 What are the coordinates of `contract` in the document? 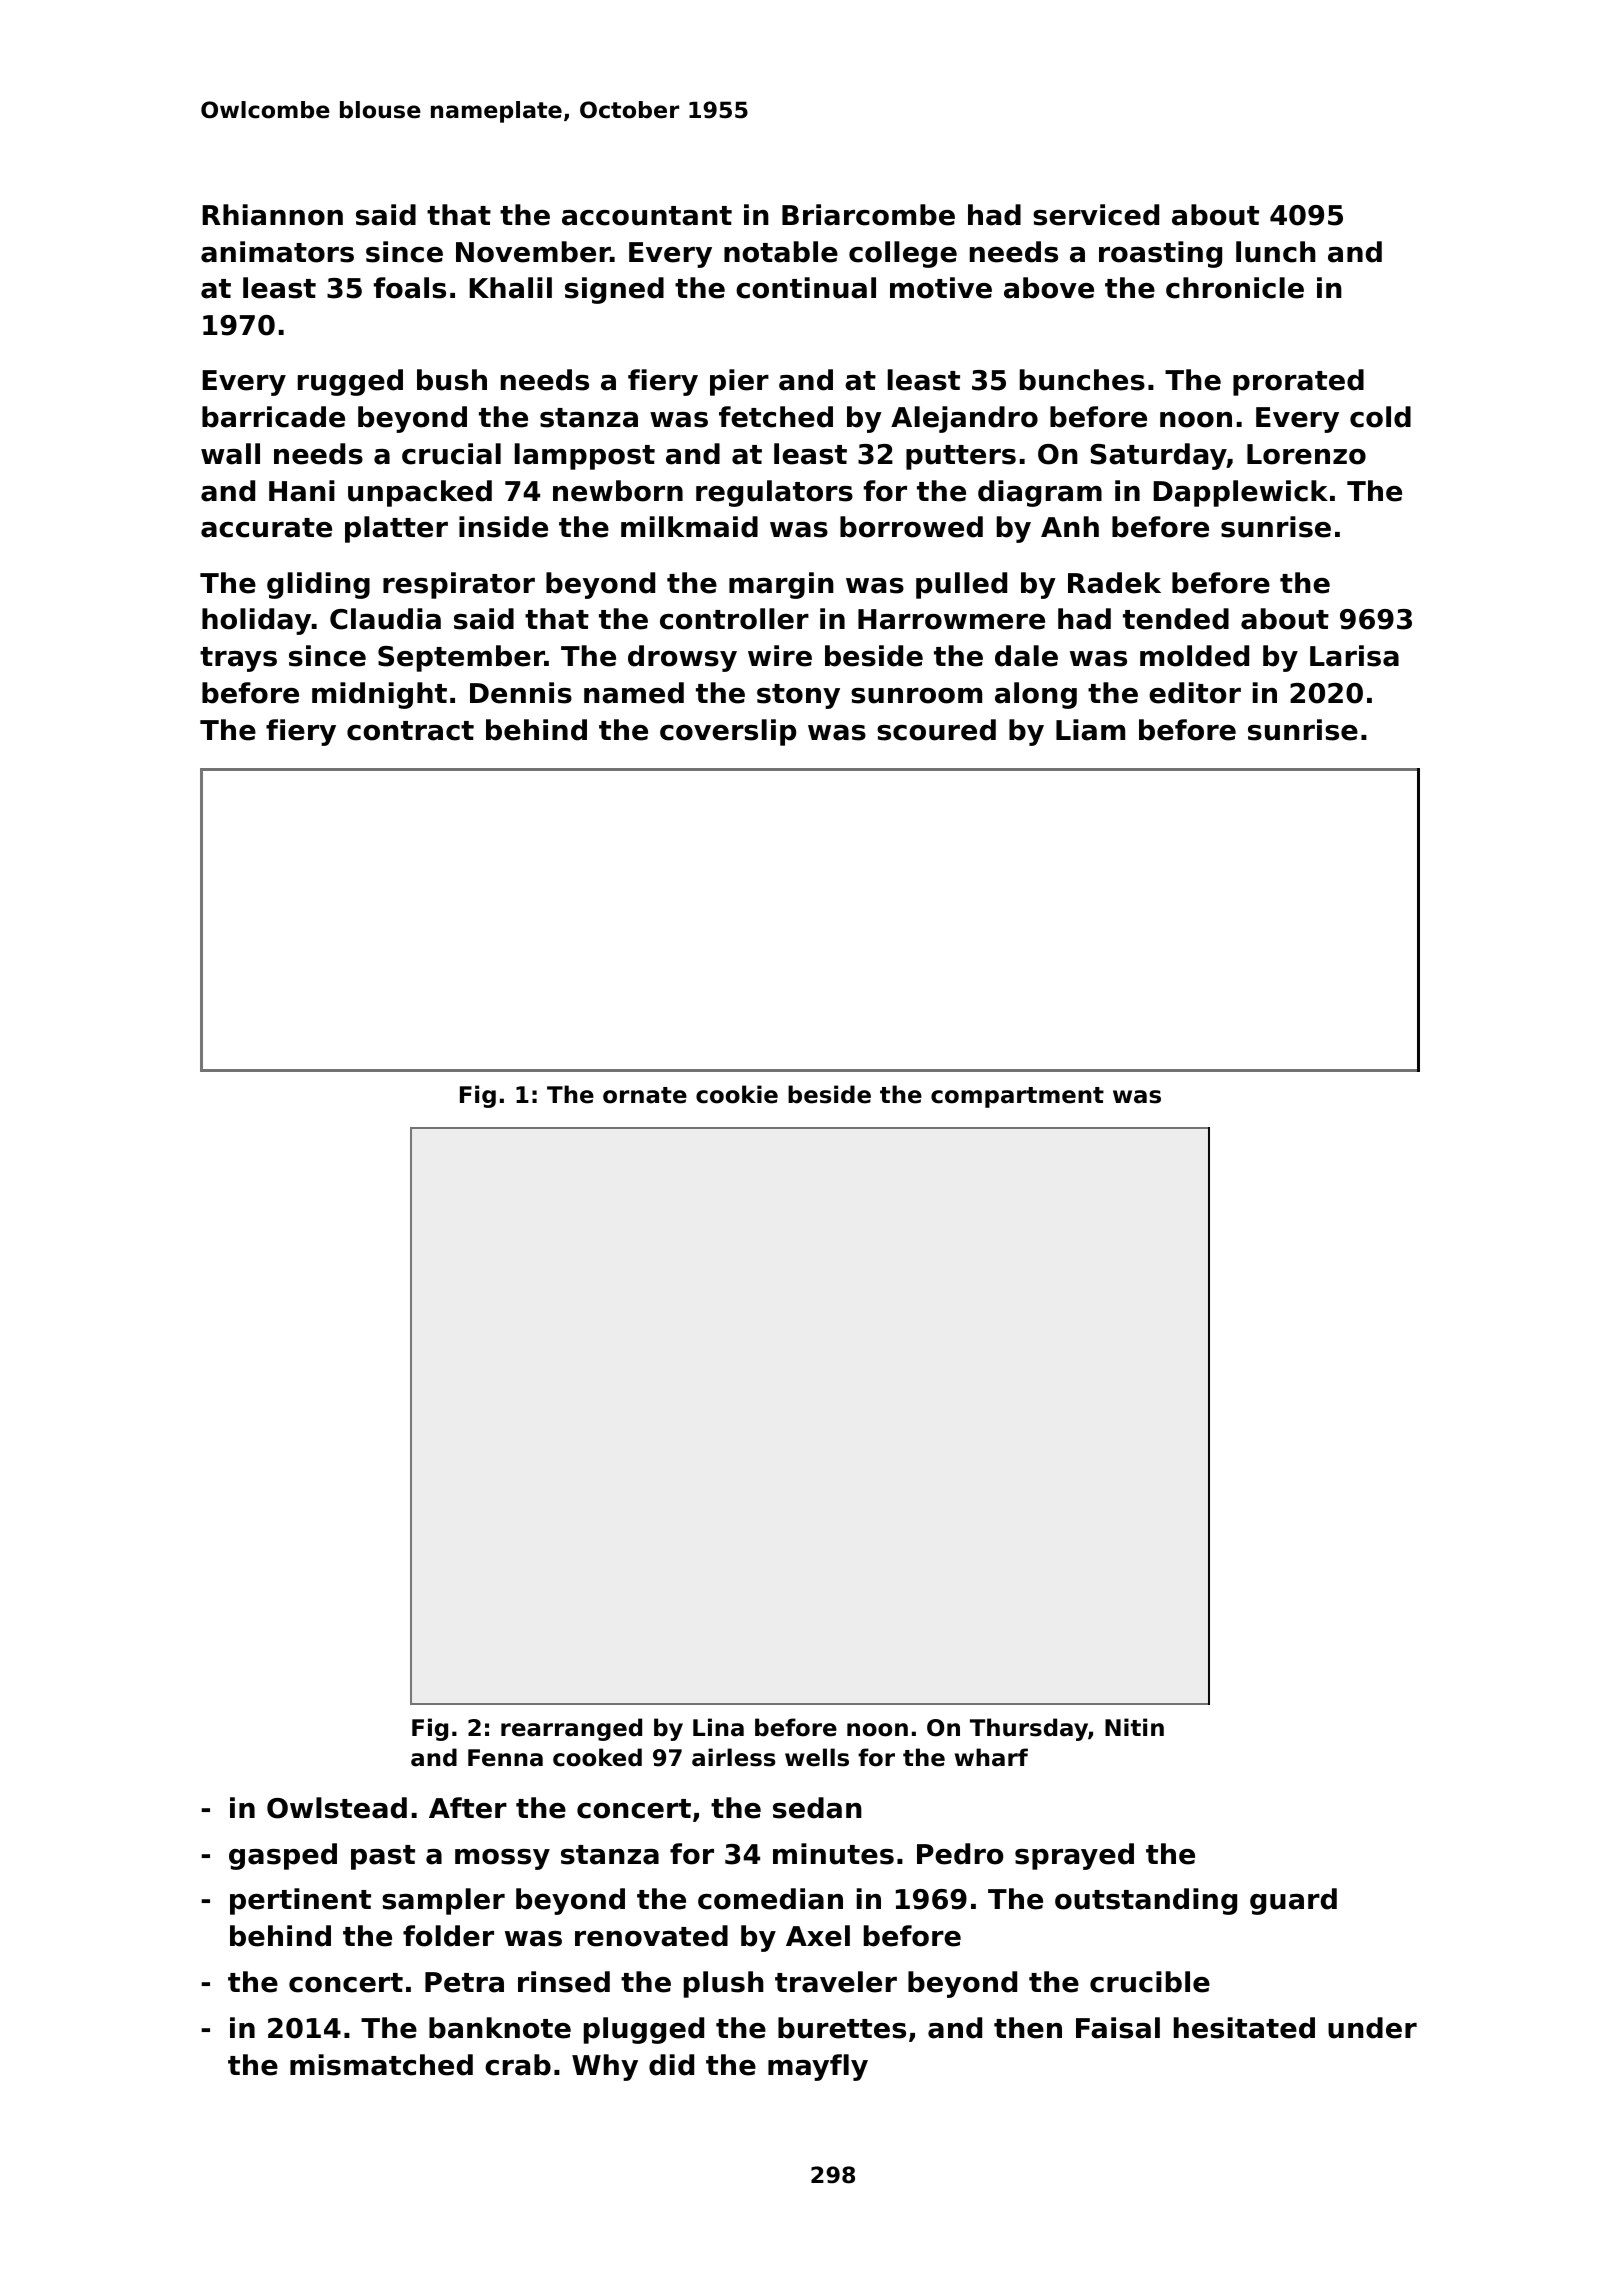 It's located at (410, 731).
